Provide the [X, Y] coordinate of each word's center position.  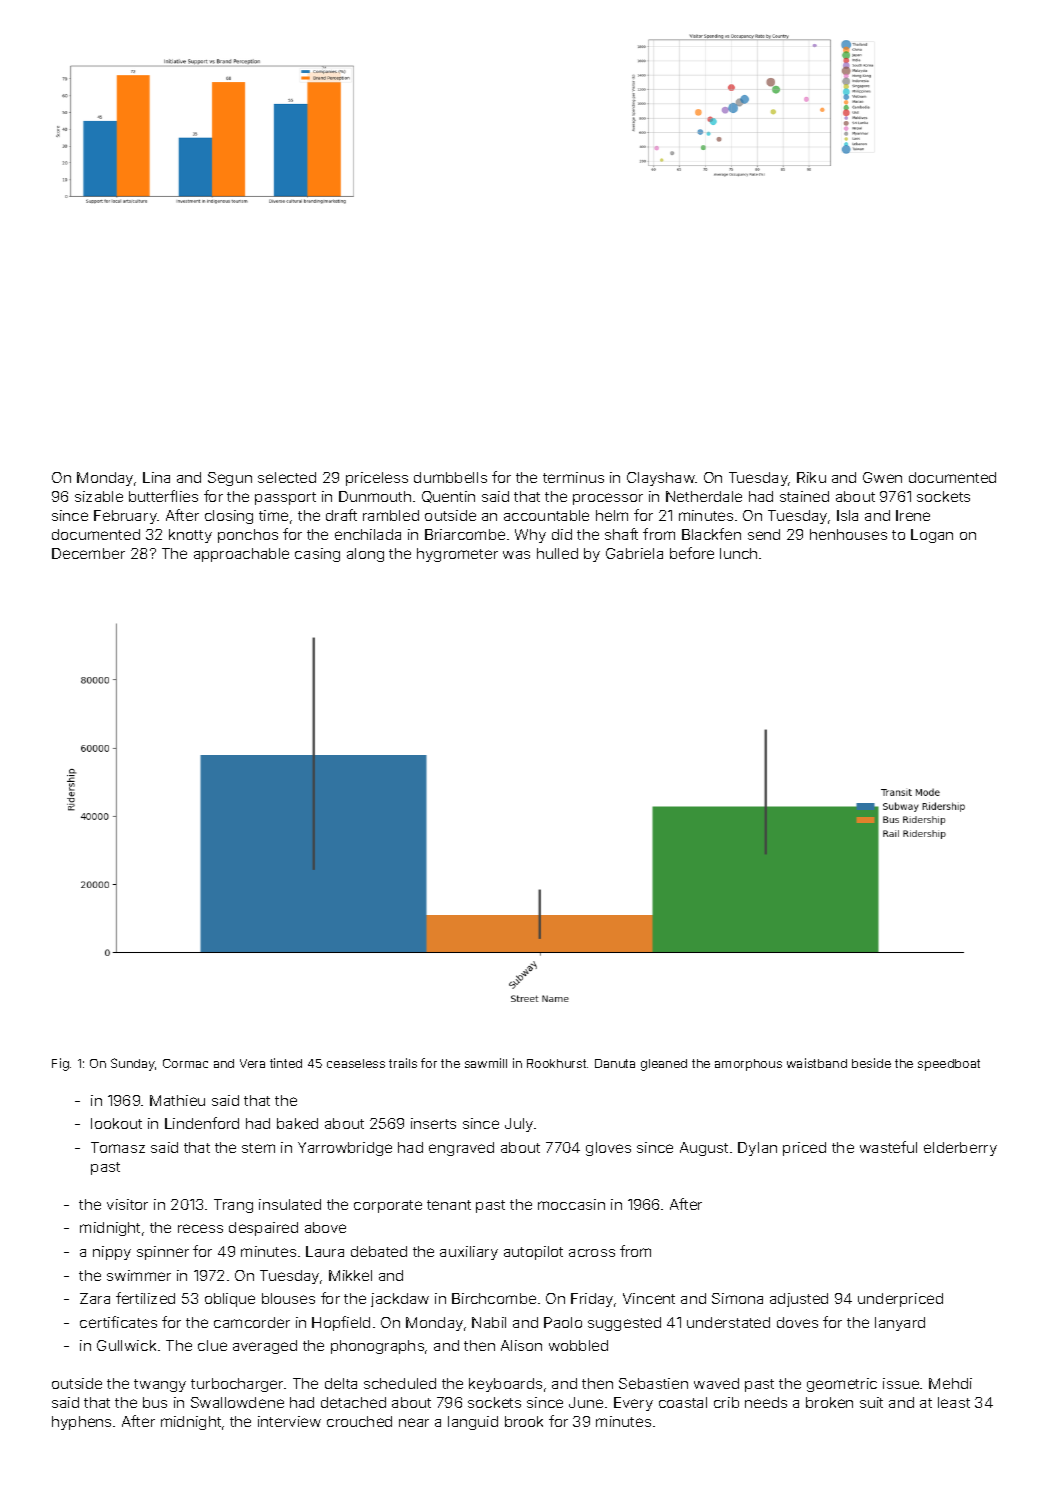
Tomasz [118, 1147]
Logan [932, 536]
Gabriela [634, 553]
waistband [817, 1063]
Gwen [882, 477]
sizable [99, 496]
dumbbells [450, 477]
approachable [241, 555]
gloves [608, 1149]
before [692, 553]
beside [871, 1063]
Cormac [185, 1063]
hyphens [81, 1423]
